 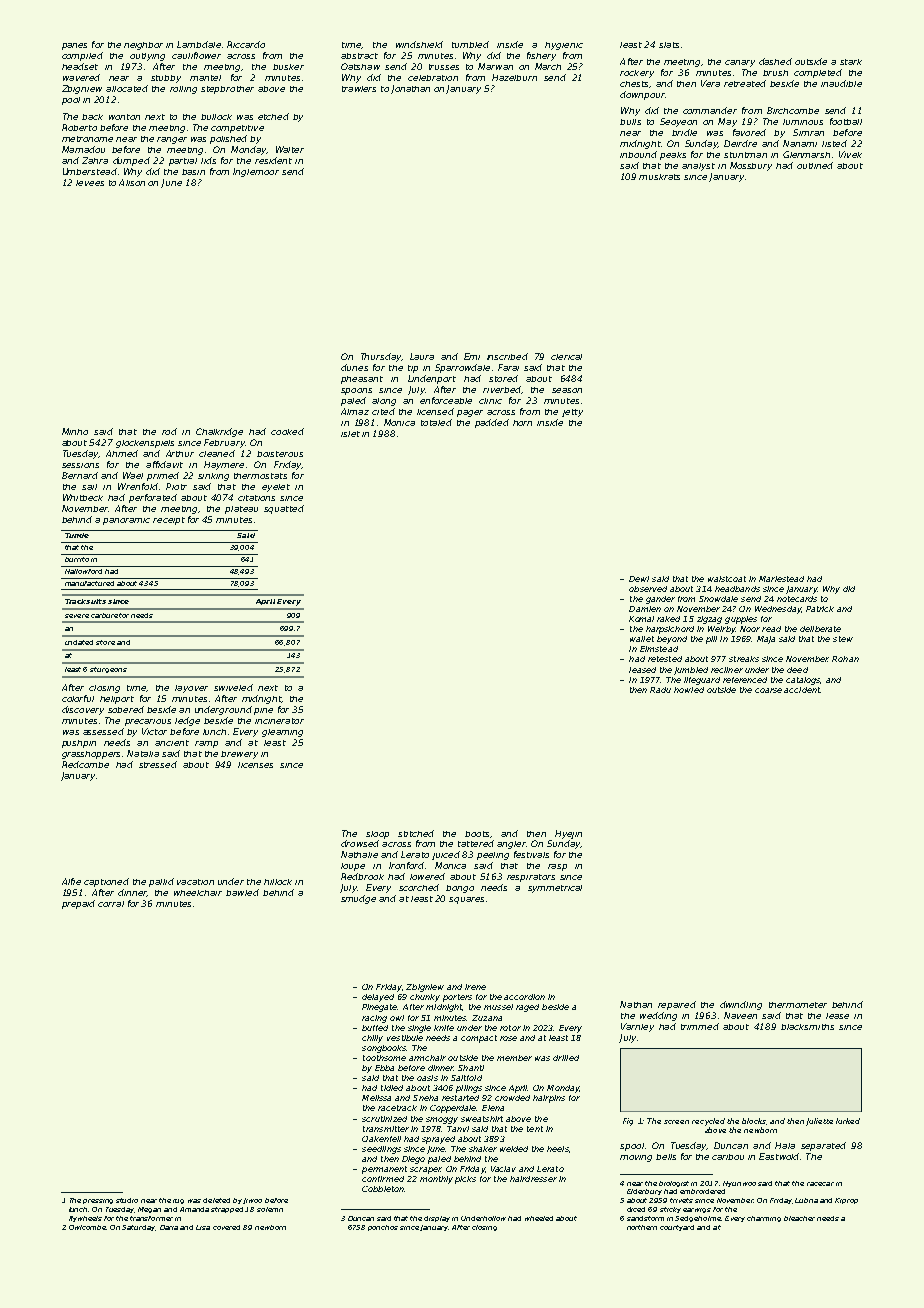 What do you see at coordinates (566, 357) in the document?
I see `clerical` at bounding box center [566, 357].
